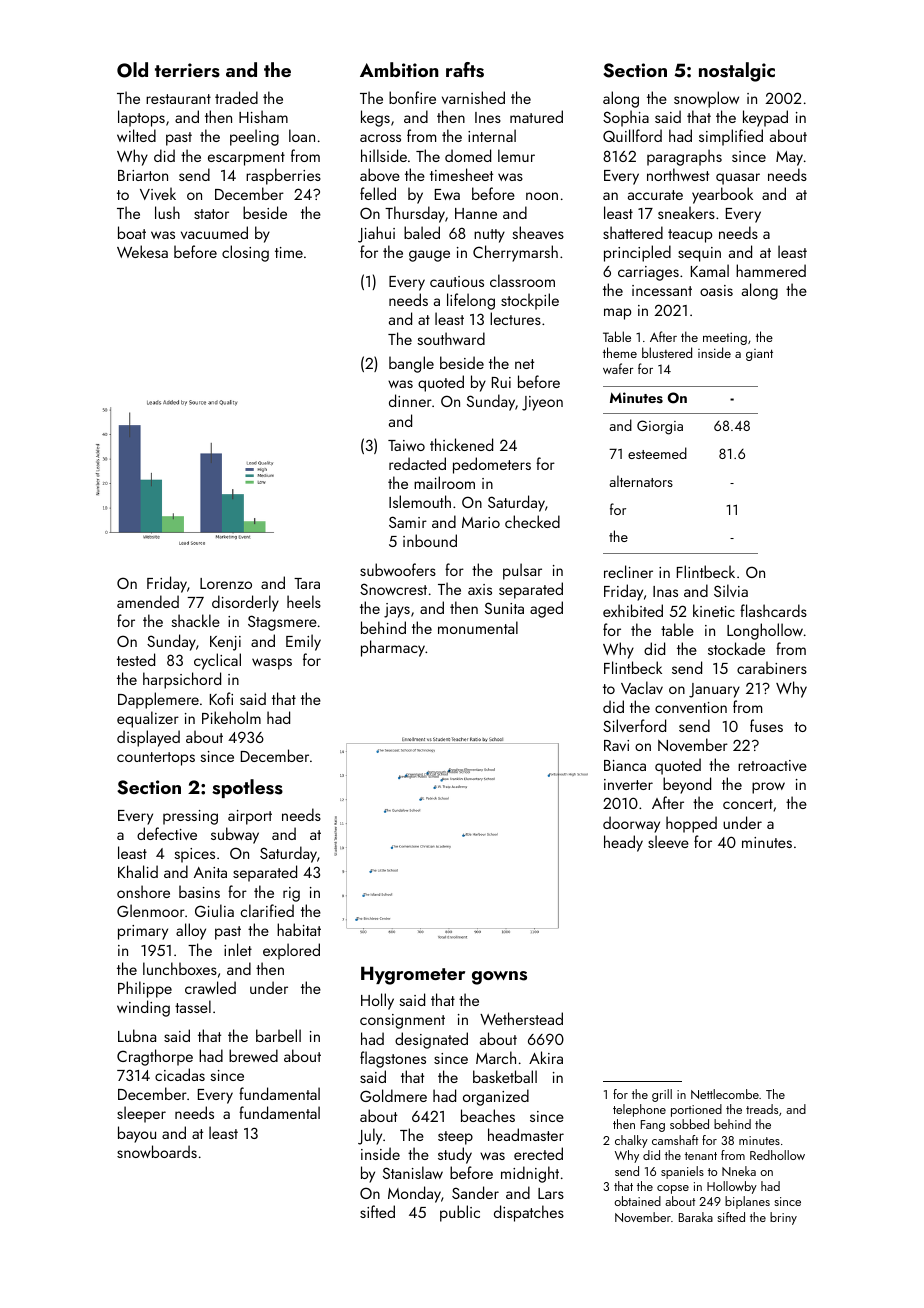  I want to click on noon, so click(542, 196).
